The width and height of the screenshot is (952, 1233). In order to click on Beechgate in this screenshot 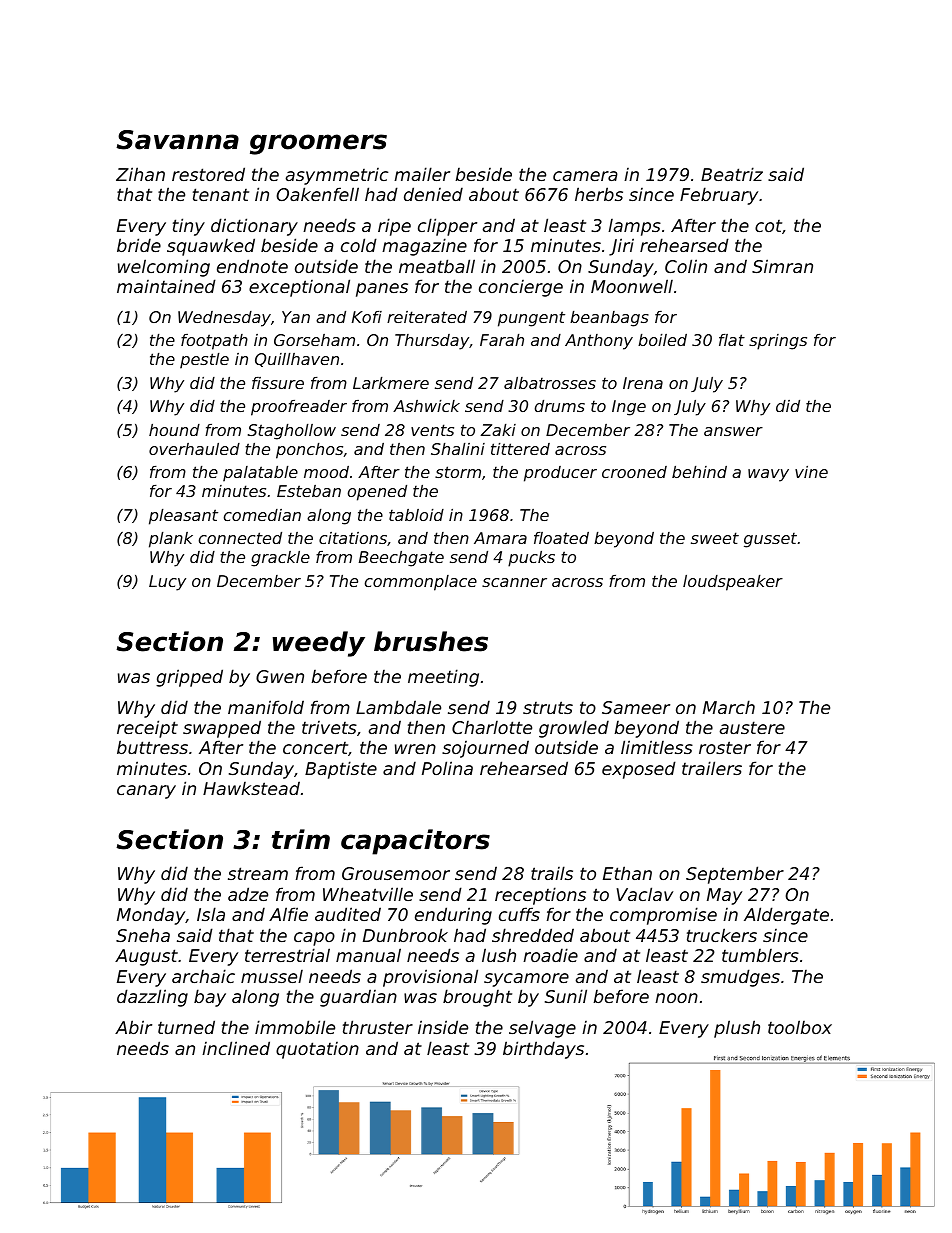, I will do `click(401, 559)`.
